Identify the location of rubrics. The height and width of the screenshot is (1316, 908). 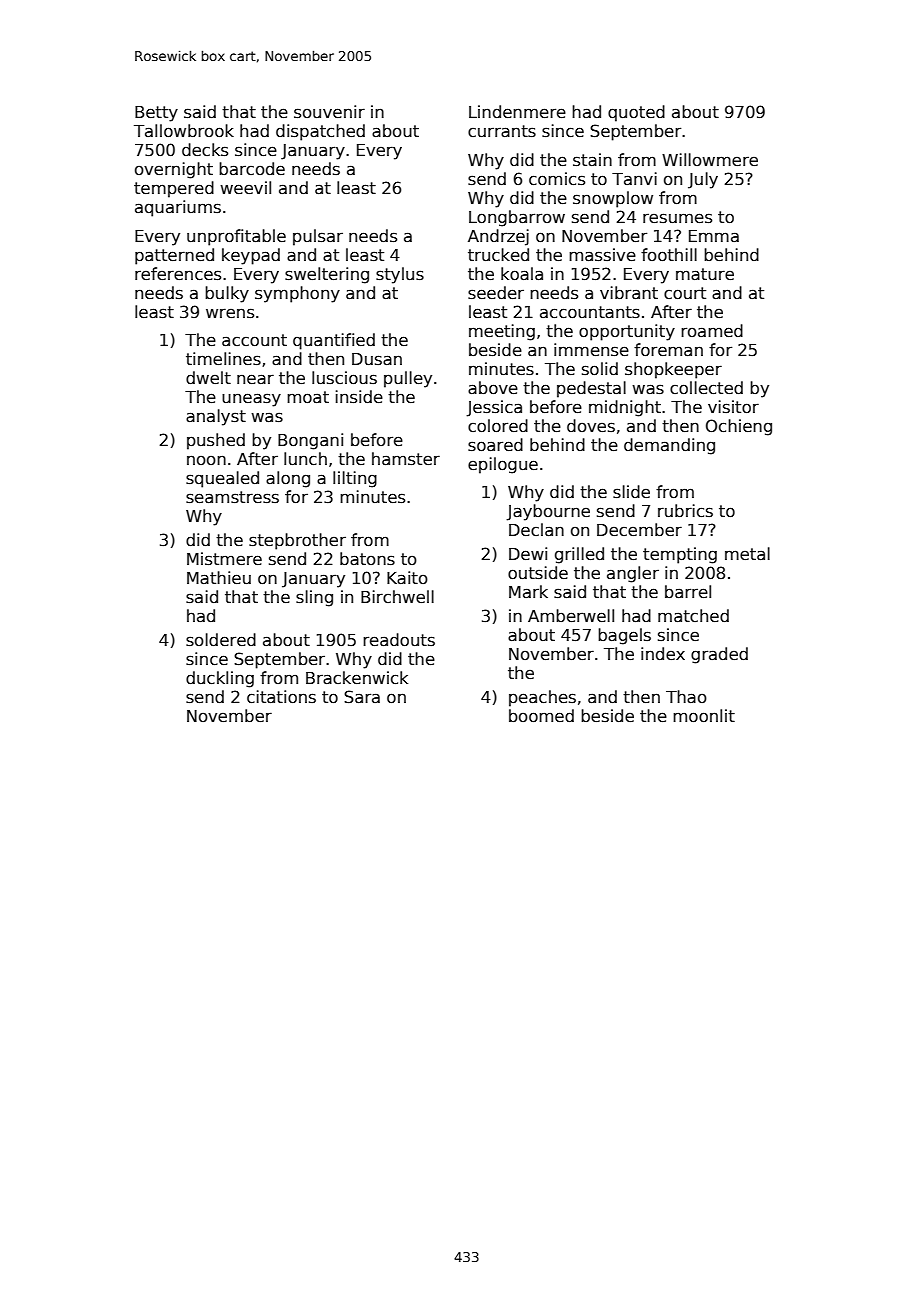
(685, 511).
